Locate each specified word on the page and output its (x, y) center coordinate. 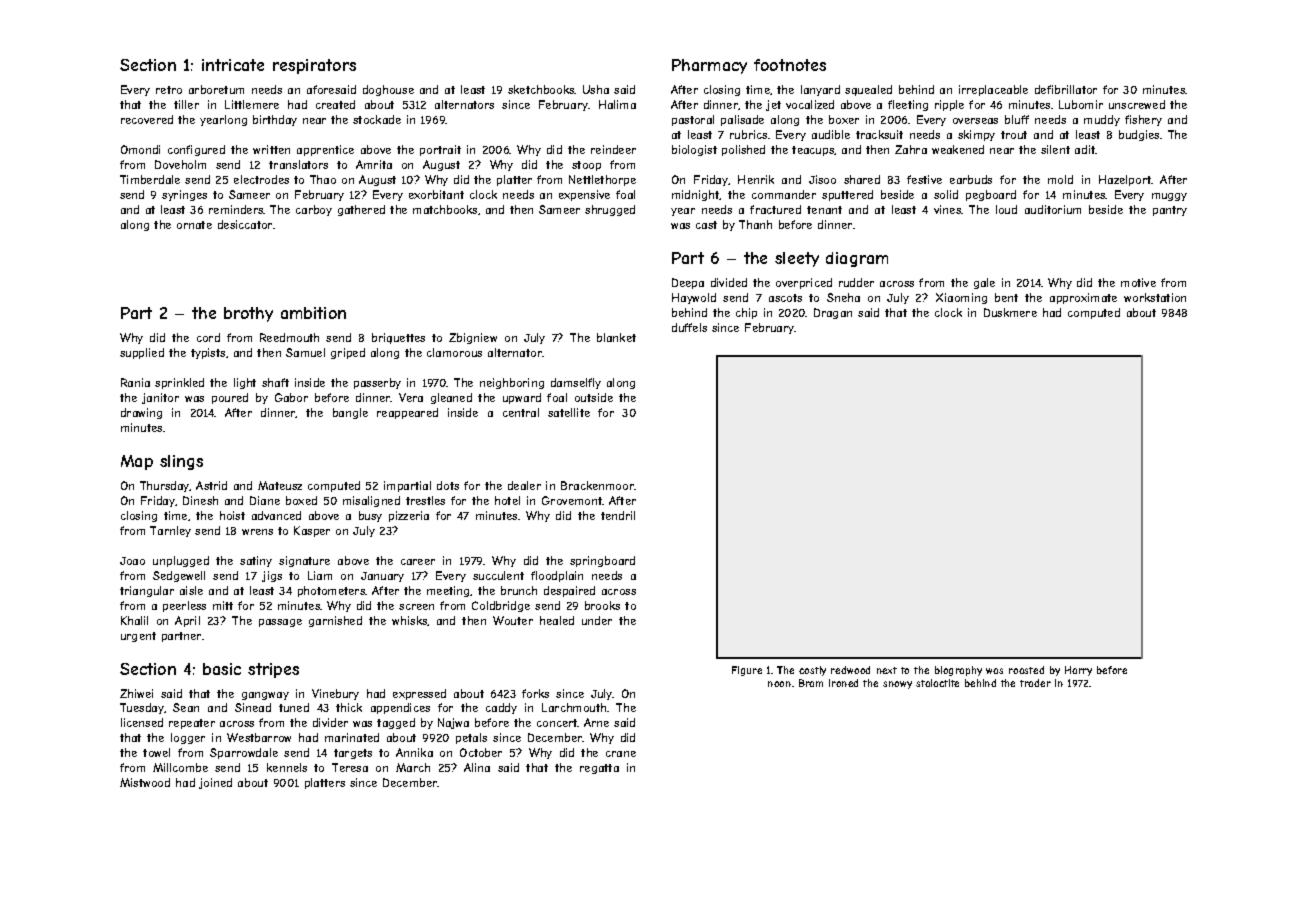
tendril (618, 515)
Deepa (688, 283)
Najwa (453, 723)
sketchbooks (541, 89)
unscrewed (1137, 104)
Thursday (165, 486)
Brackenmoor (597, 485)
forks (535, 693)
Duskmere (1010, 312)
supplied (142, 353)
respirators (314, 66)
